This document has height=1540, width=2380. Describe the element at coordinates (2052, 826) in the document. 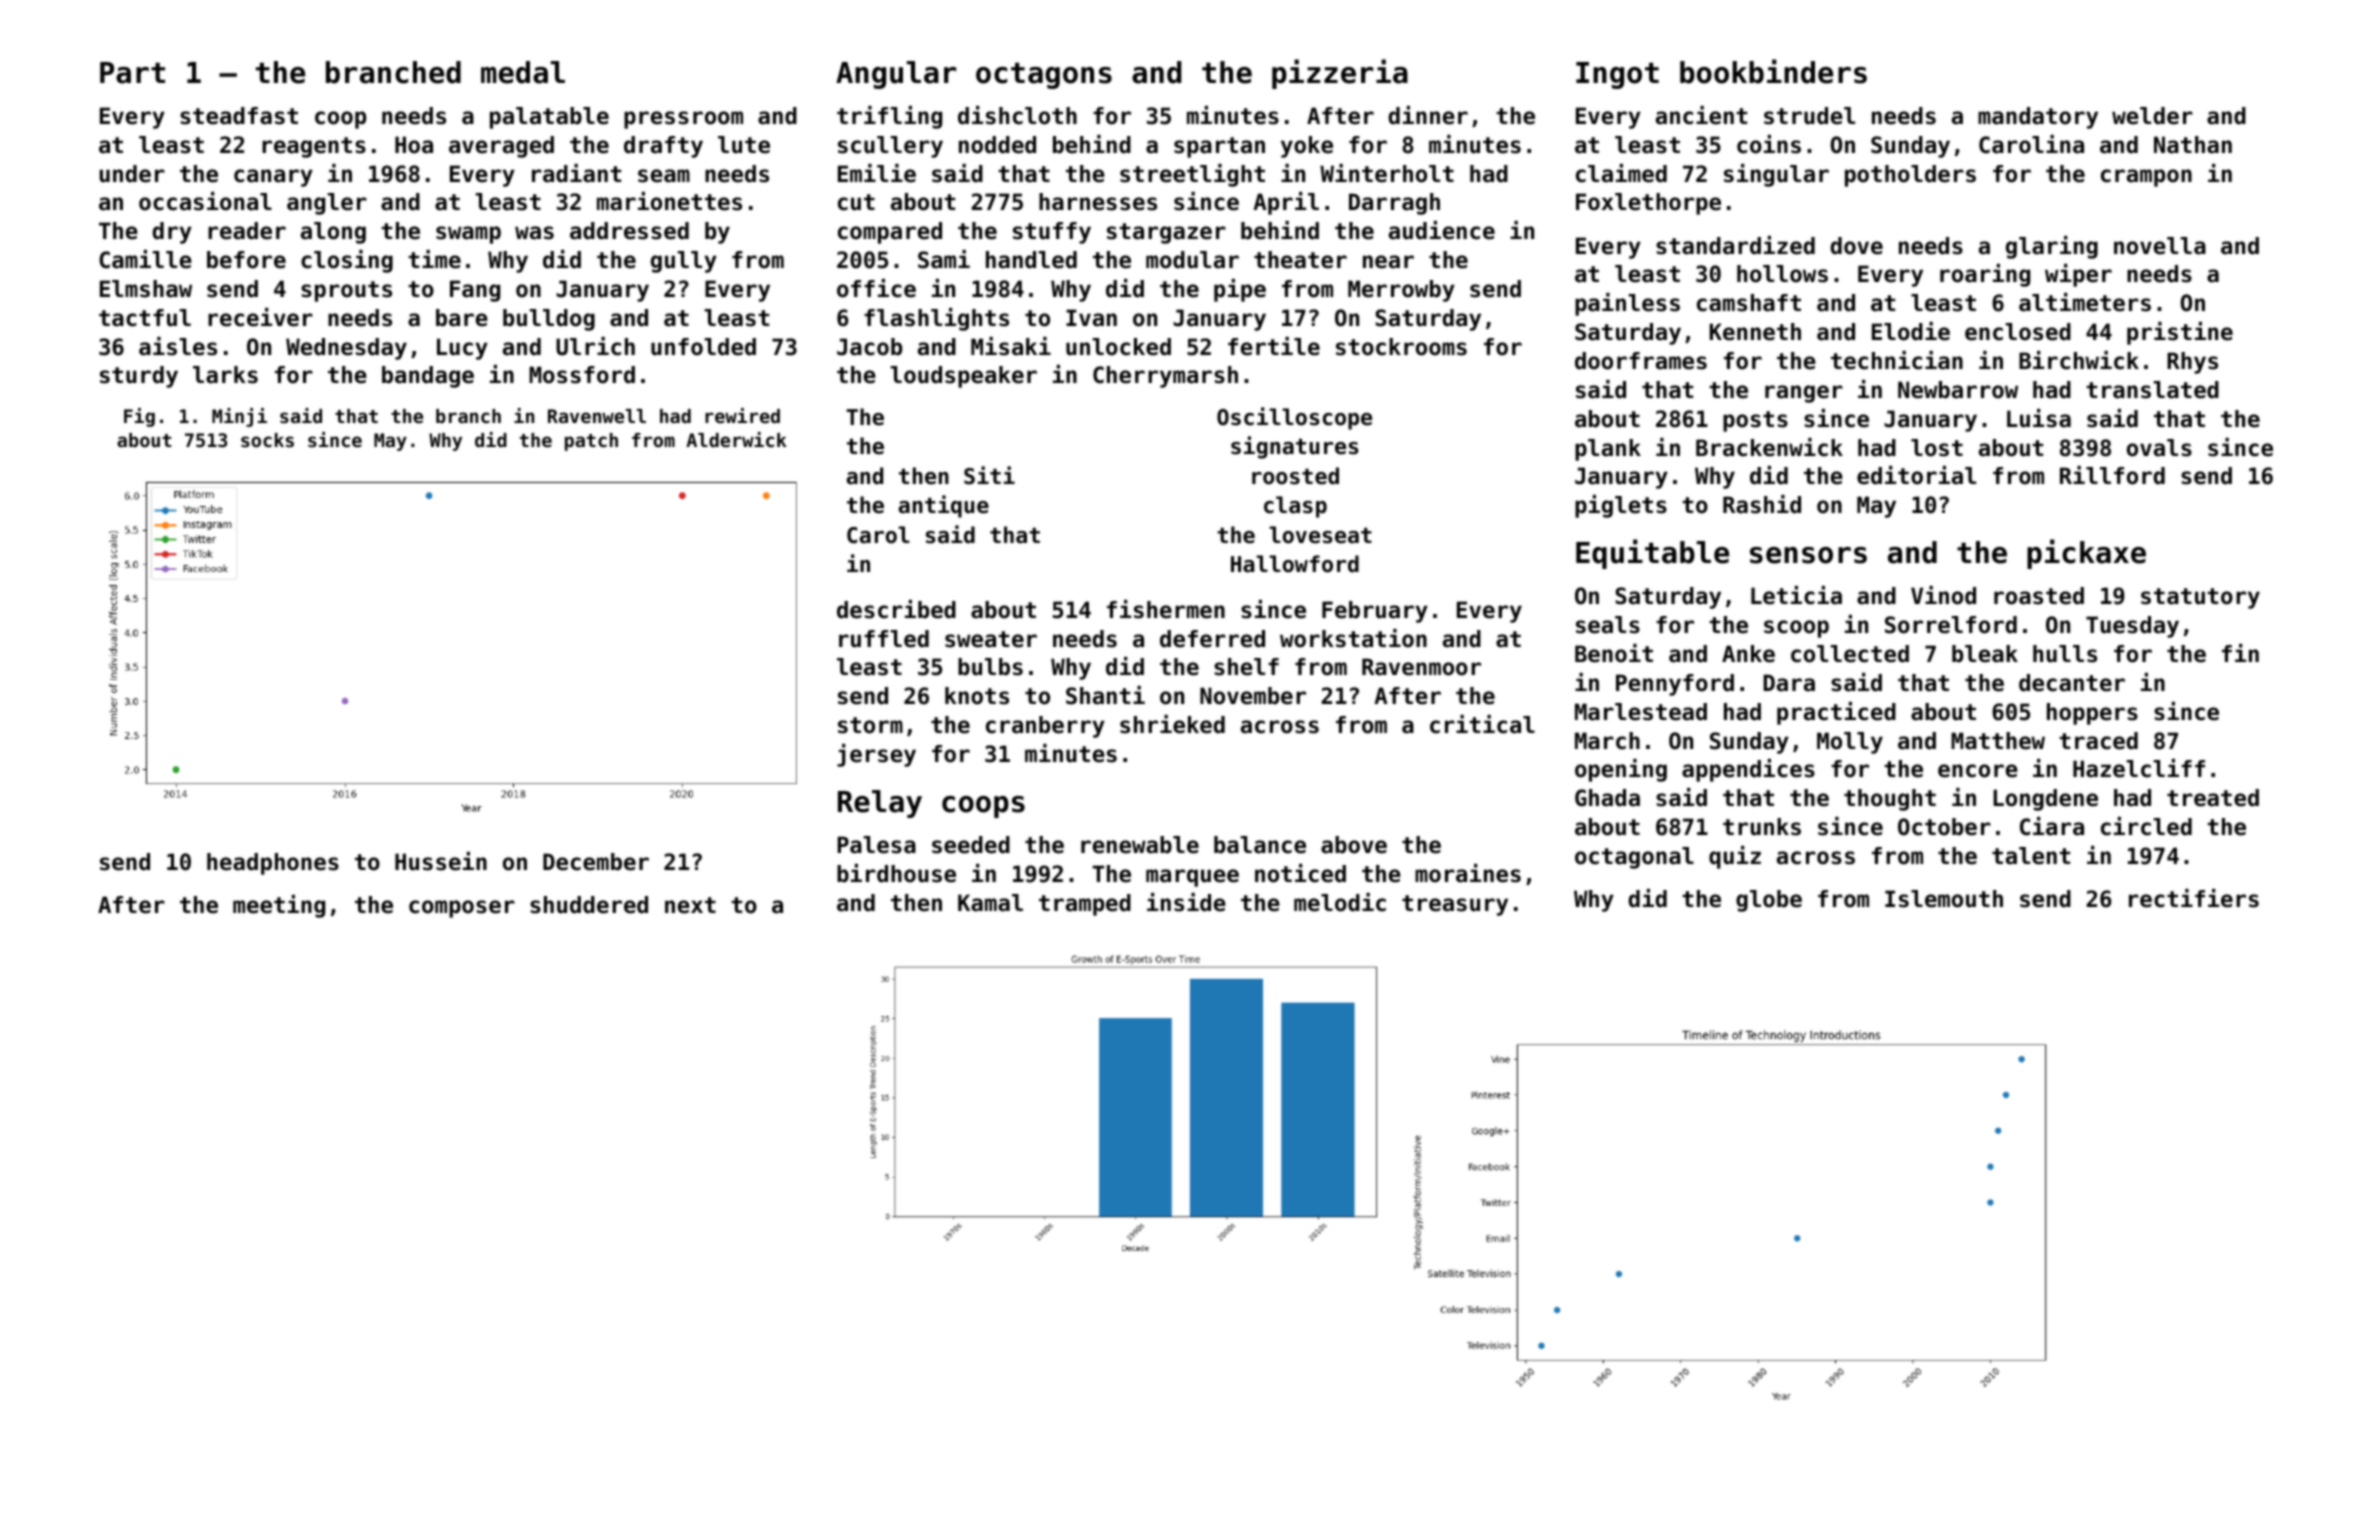

I see `Ciara` at that location.
